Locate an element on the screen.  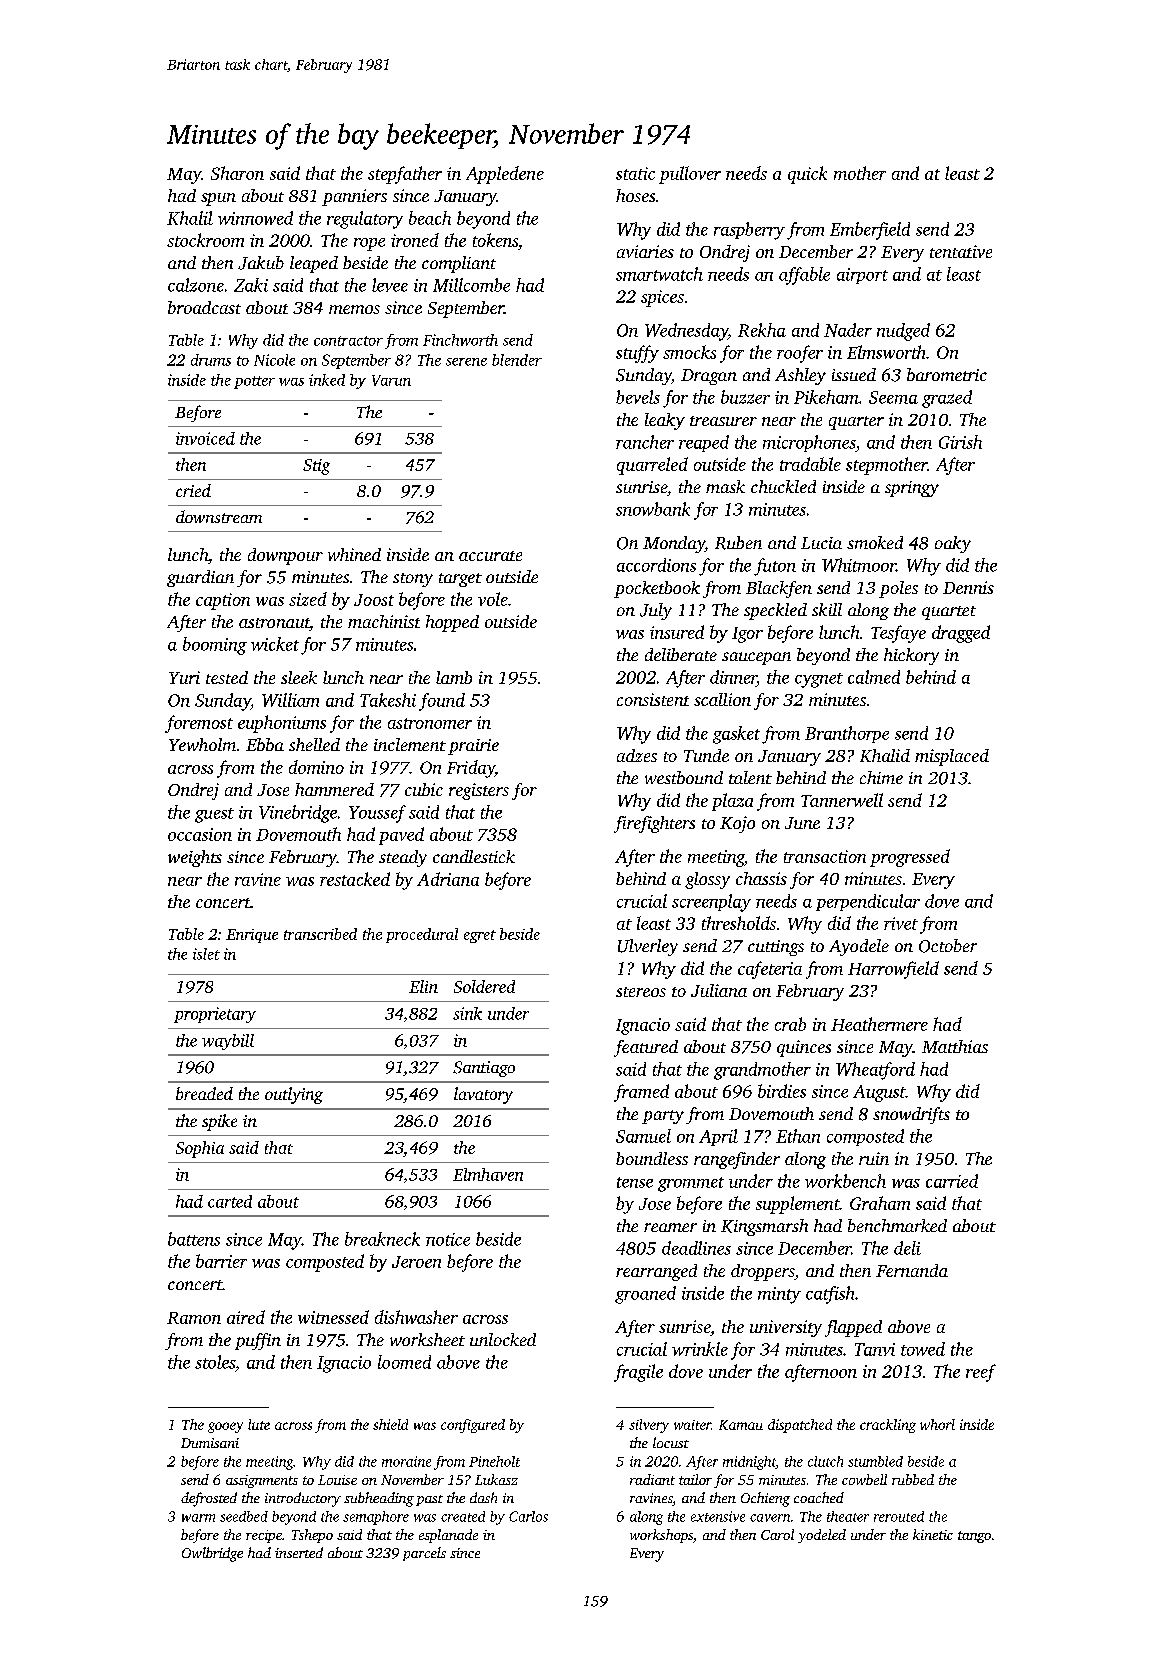
vole is located at coordinates (493, 599).
